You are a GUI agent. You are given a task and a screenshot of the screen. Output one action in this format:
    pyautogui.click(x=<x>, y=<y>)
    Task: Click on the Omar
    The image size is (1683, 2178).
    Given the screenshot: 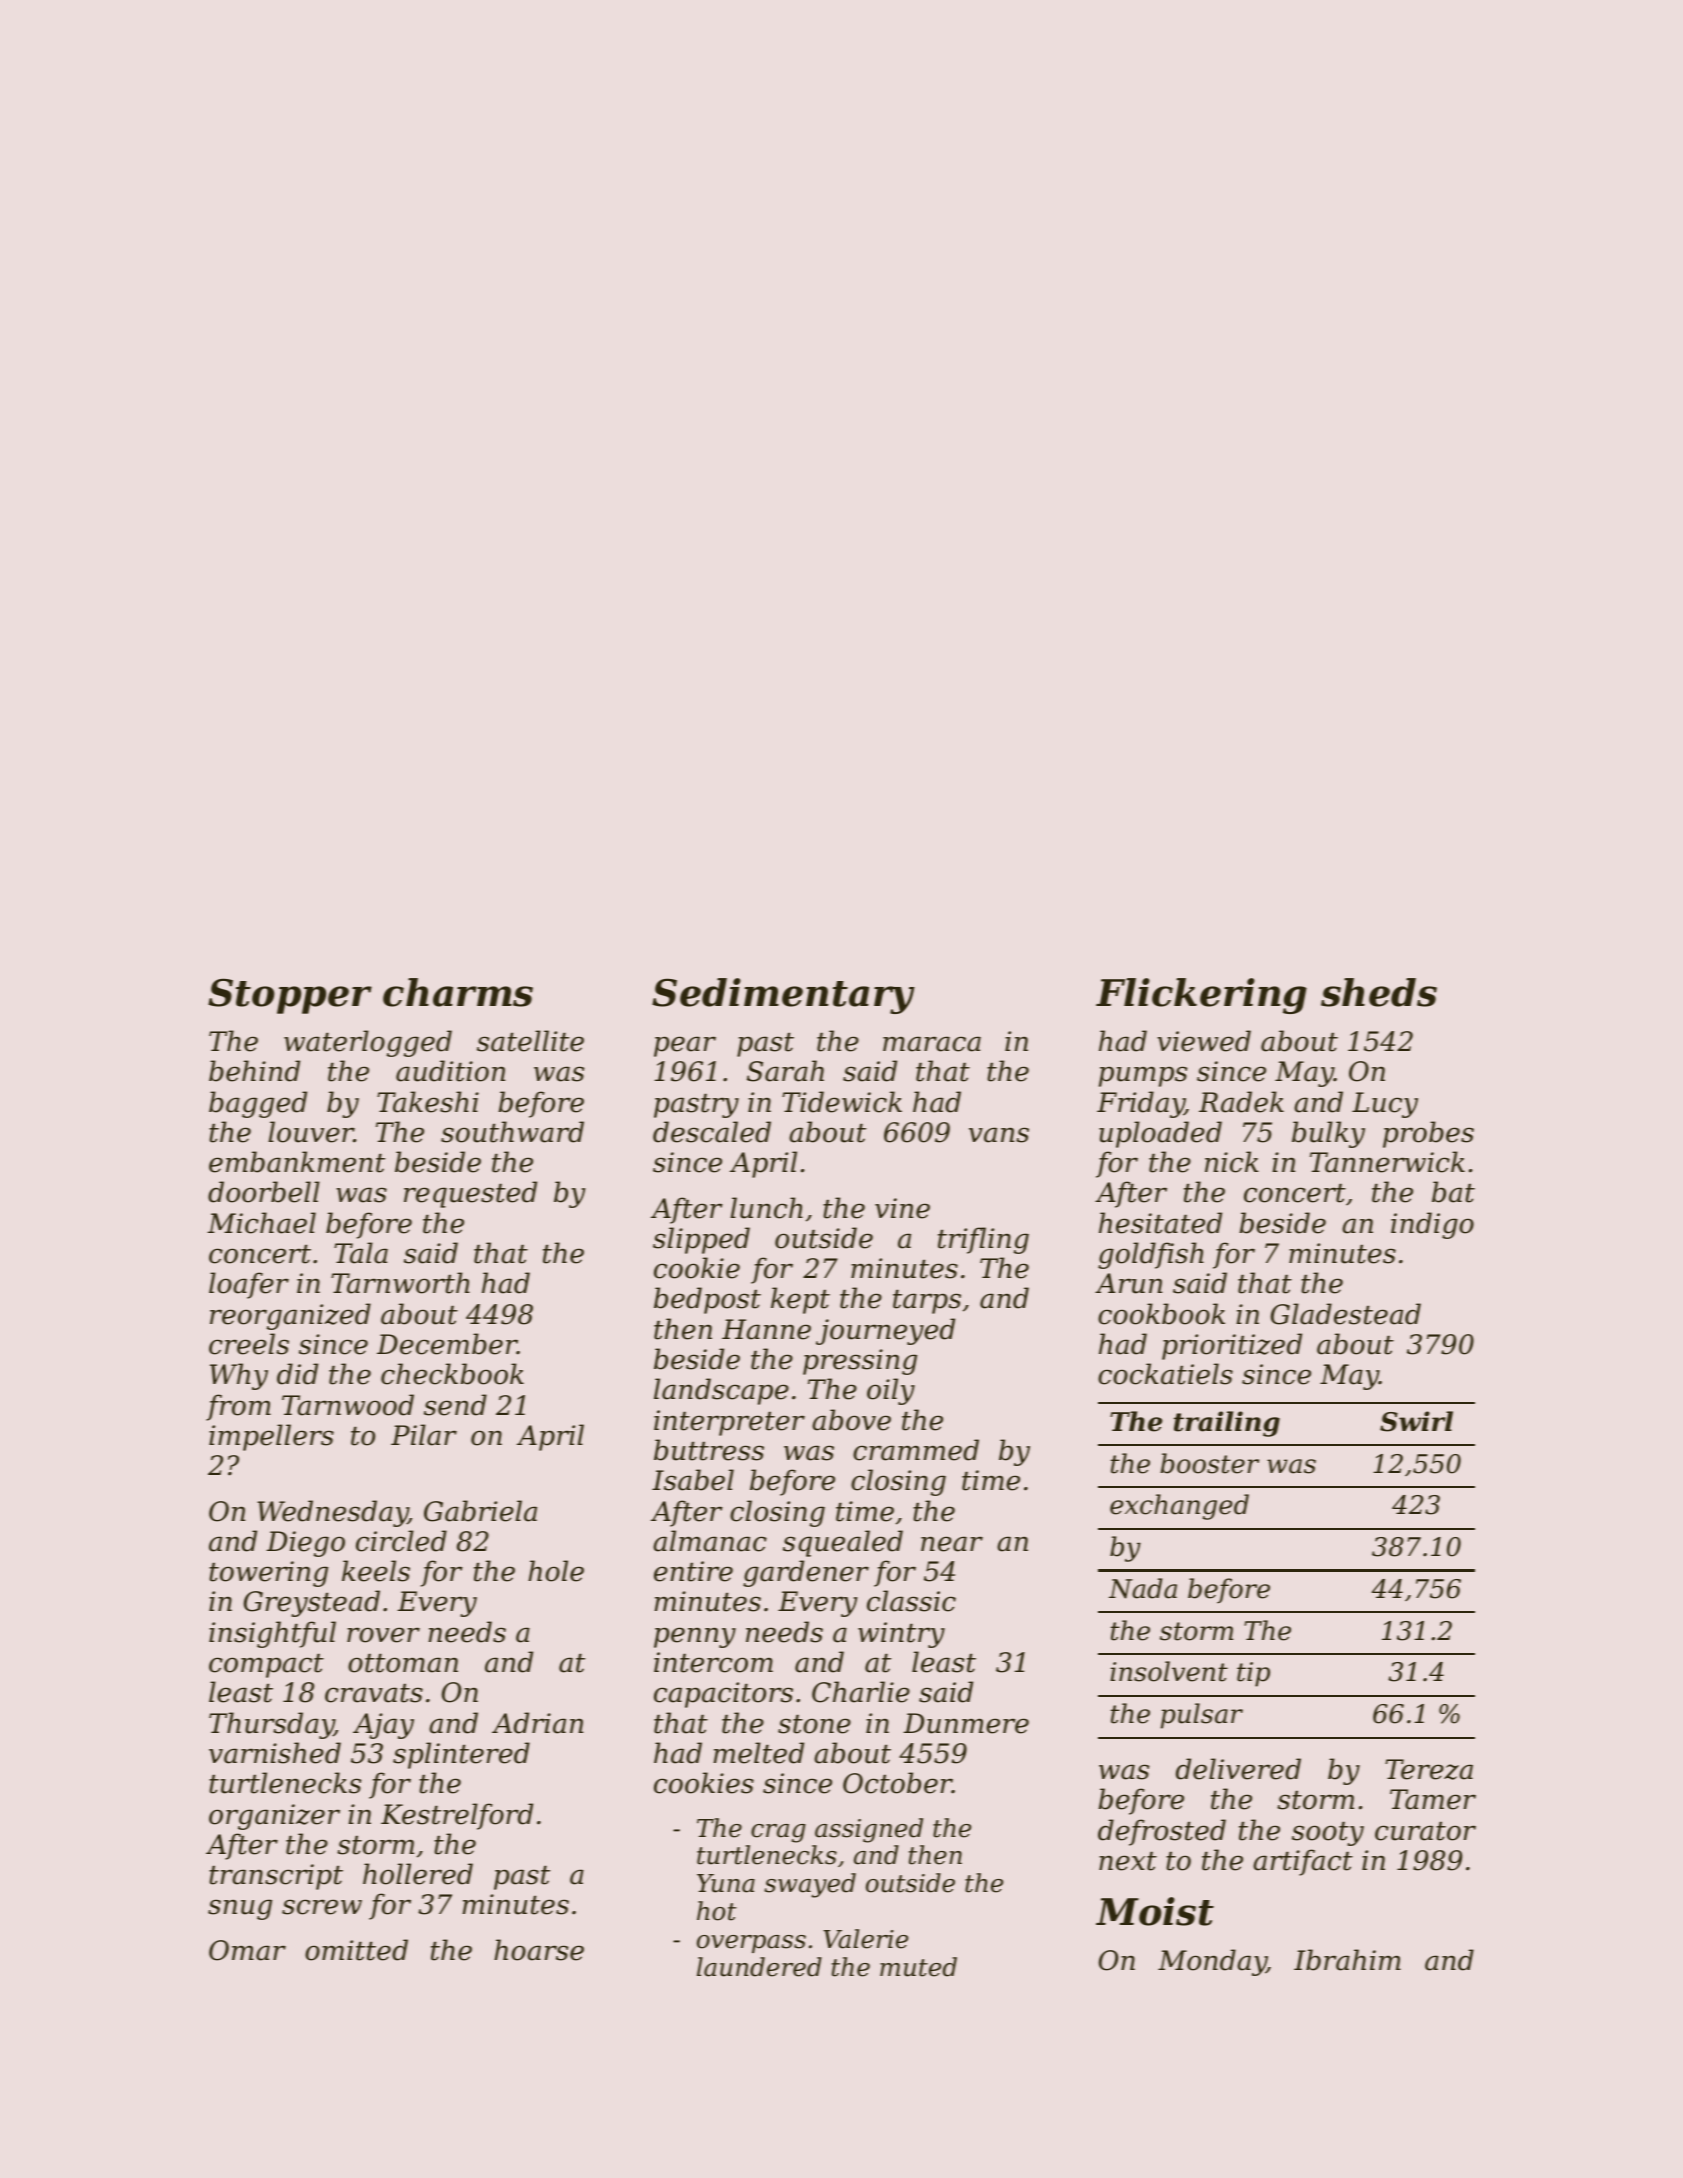 What is the action you would take?
    pyautogui.click(x=247, y=1950)
